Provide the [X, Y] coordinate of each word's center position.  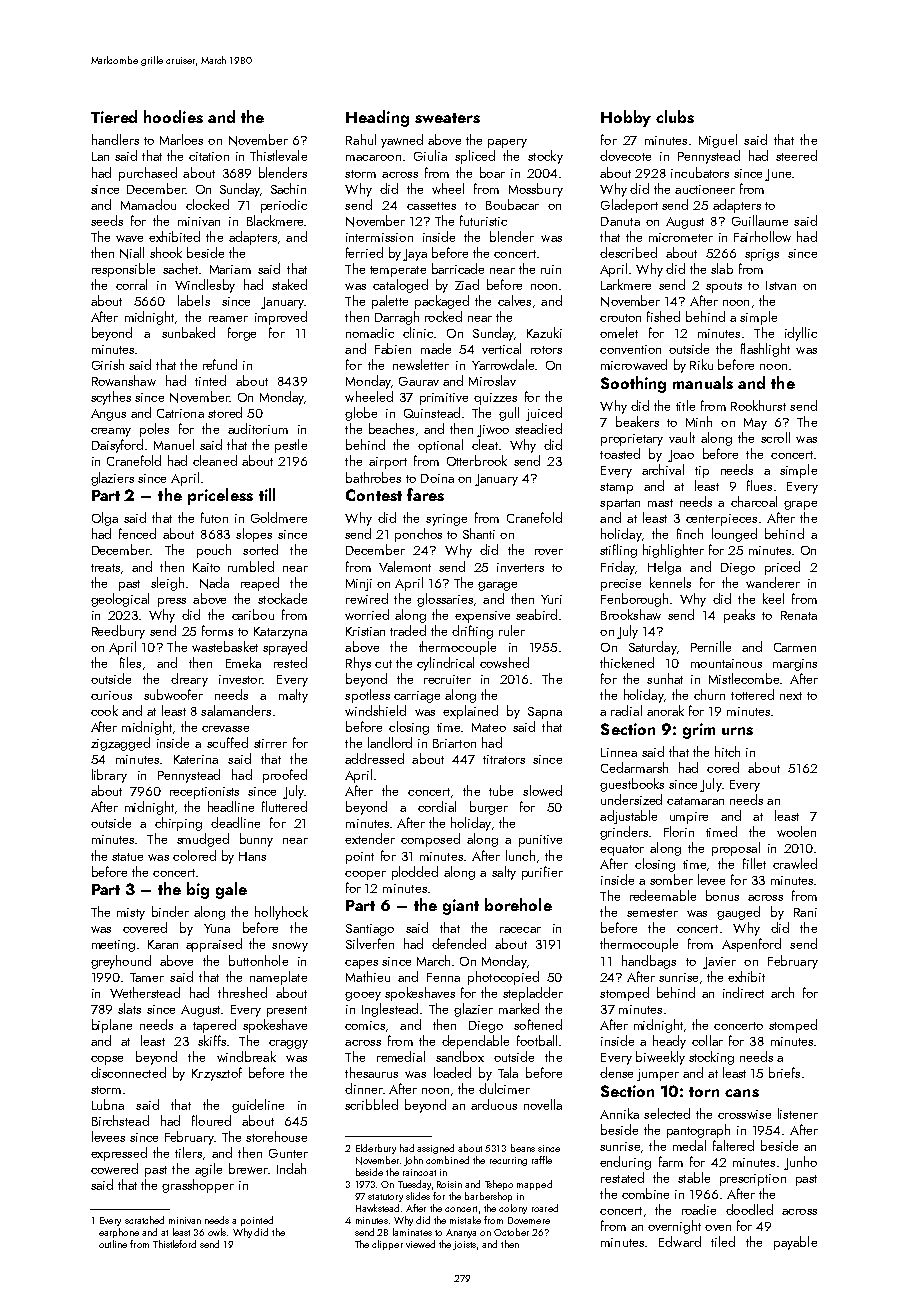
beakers [637, 421]
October [511, 1232]
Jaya [415, 255]
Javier [719, 963]
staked [289, 284]
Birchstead [120, 1120]
